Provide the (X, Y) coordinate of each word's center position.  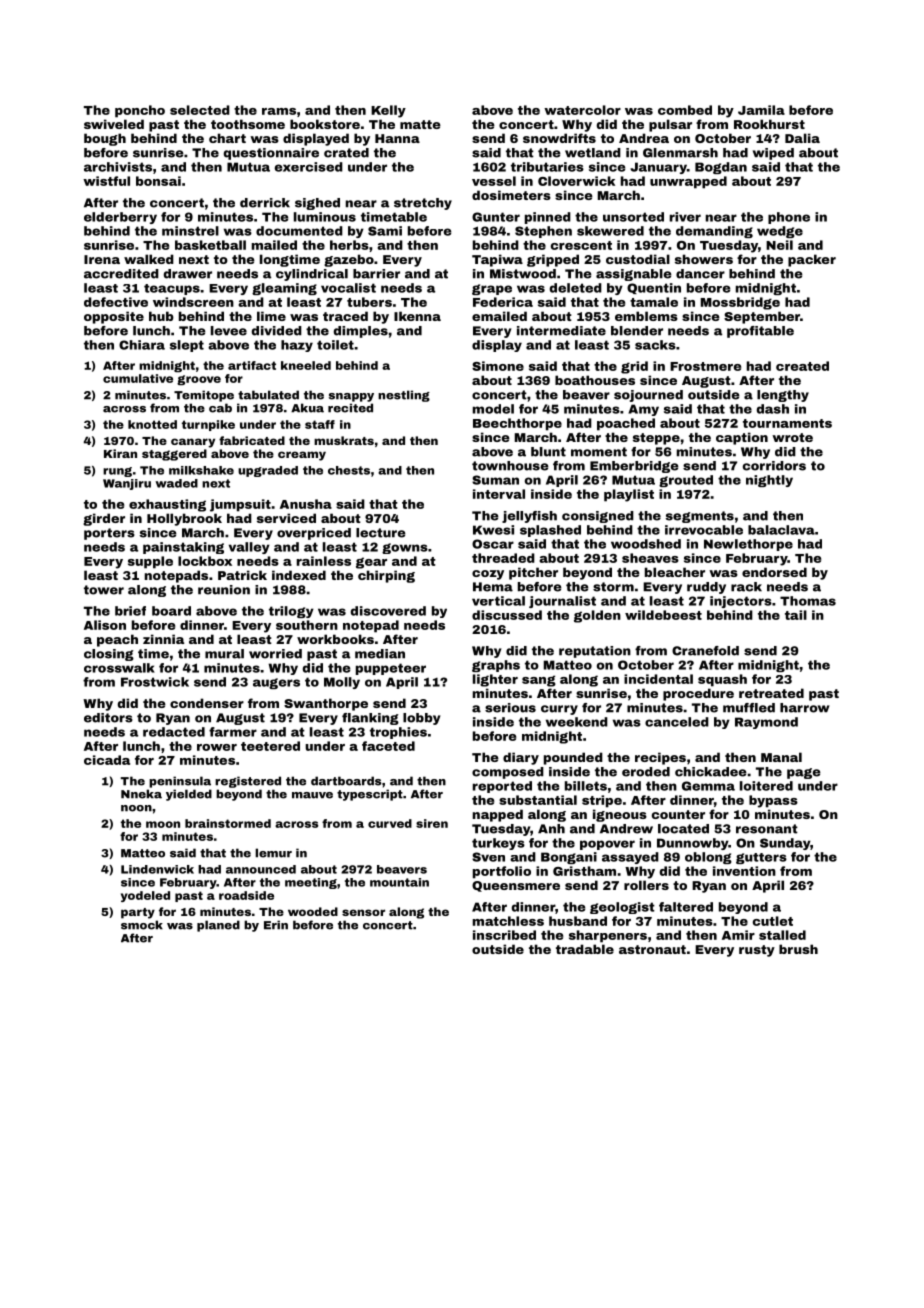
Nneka (141, 794)
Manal (781, 757)
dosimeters (511, 195)
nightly (769, 481)
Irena (102, 259)
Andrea (644, 138)
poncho (140, 111)
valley (249, 548)
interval (499, 494)
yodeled (145, 896)
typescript (370, 795)
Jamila (761, 110)
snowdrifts (559, 138)
